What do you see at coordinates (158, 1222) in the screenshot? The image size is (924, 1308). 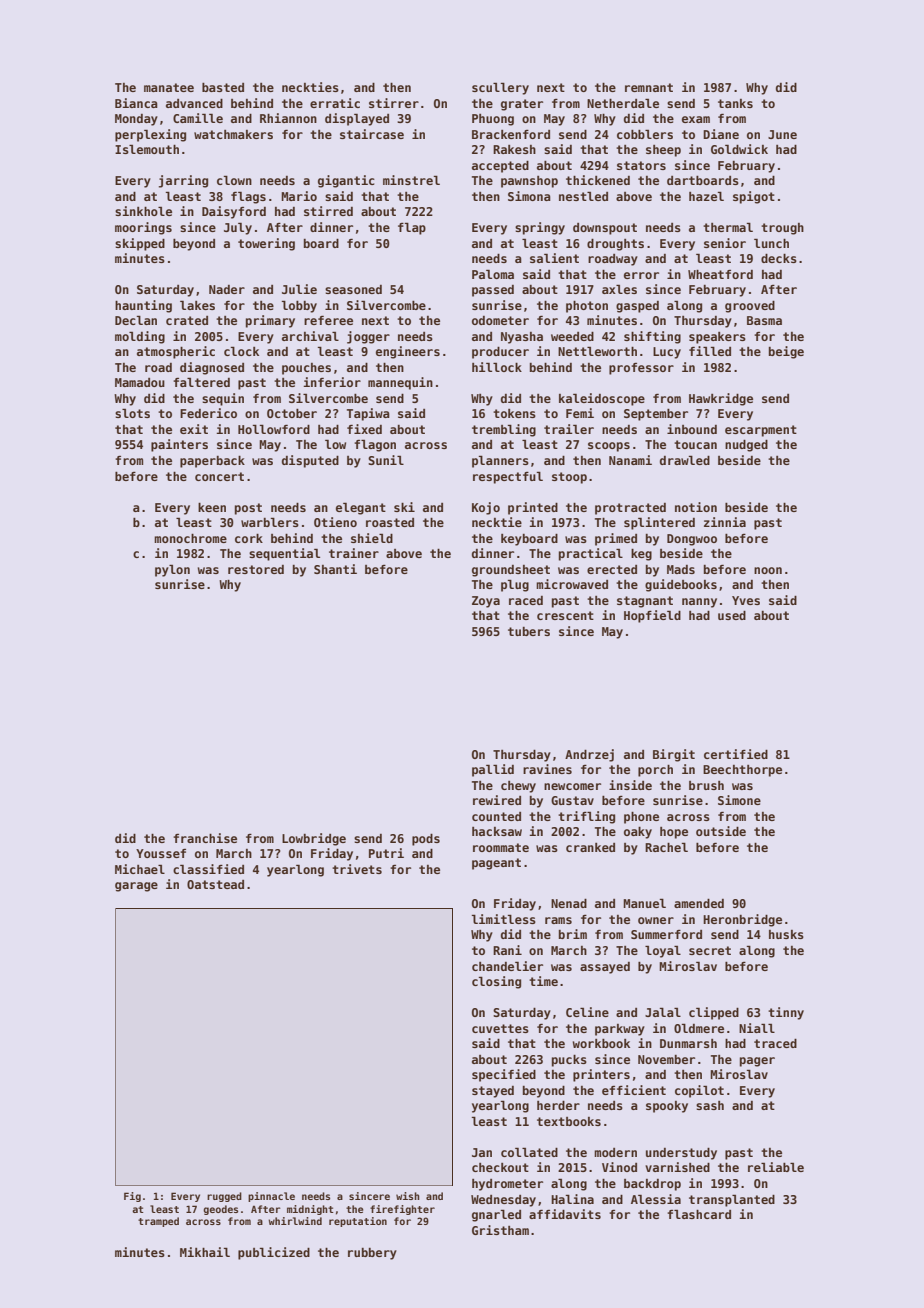 I see `tramped` at bounding box center [158, 1222].
